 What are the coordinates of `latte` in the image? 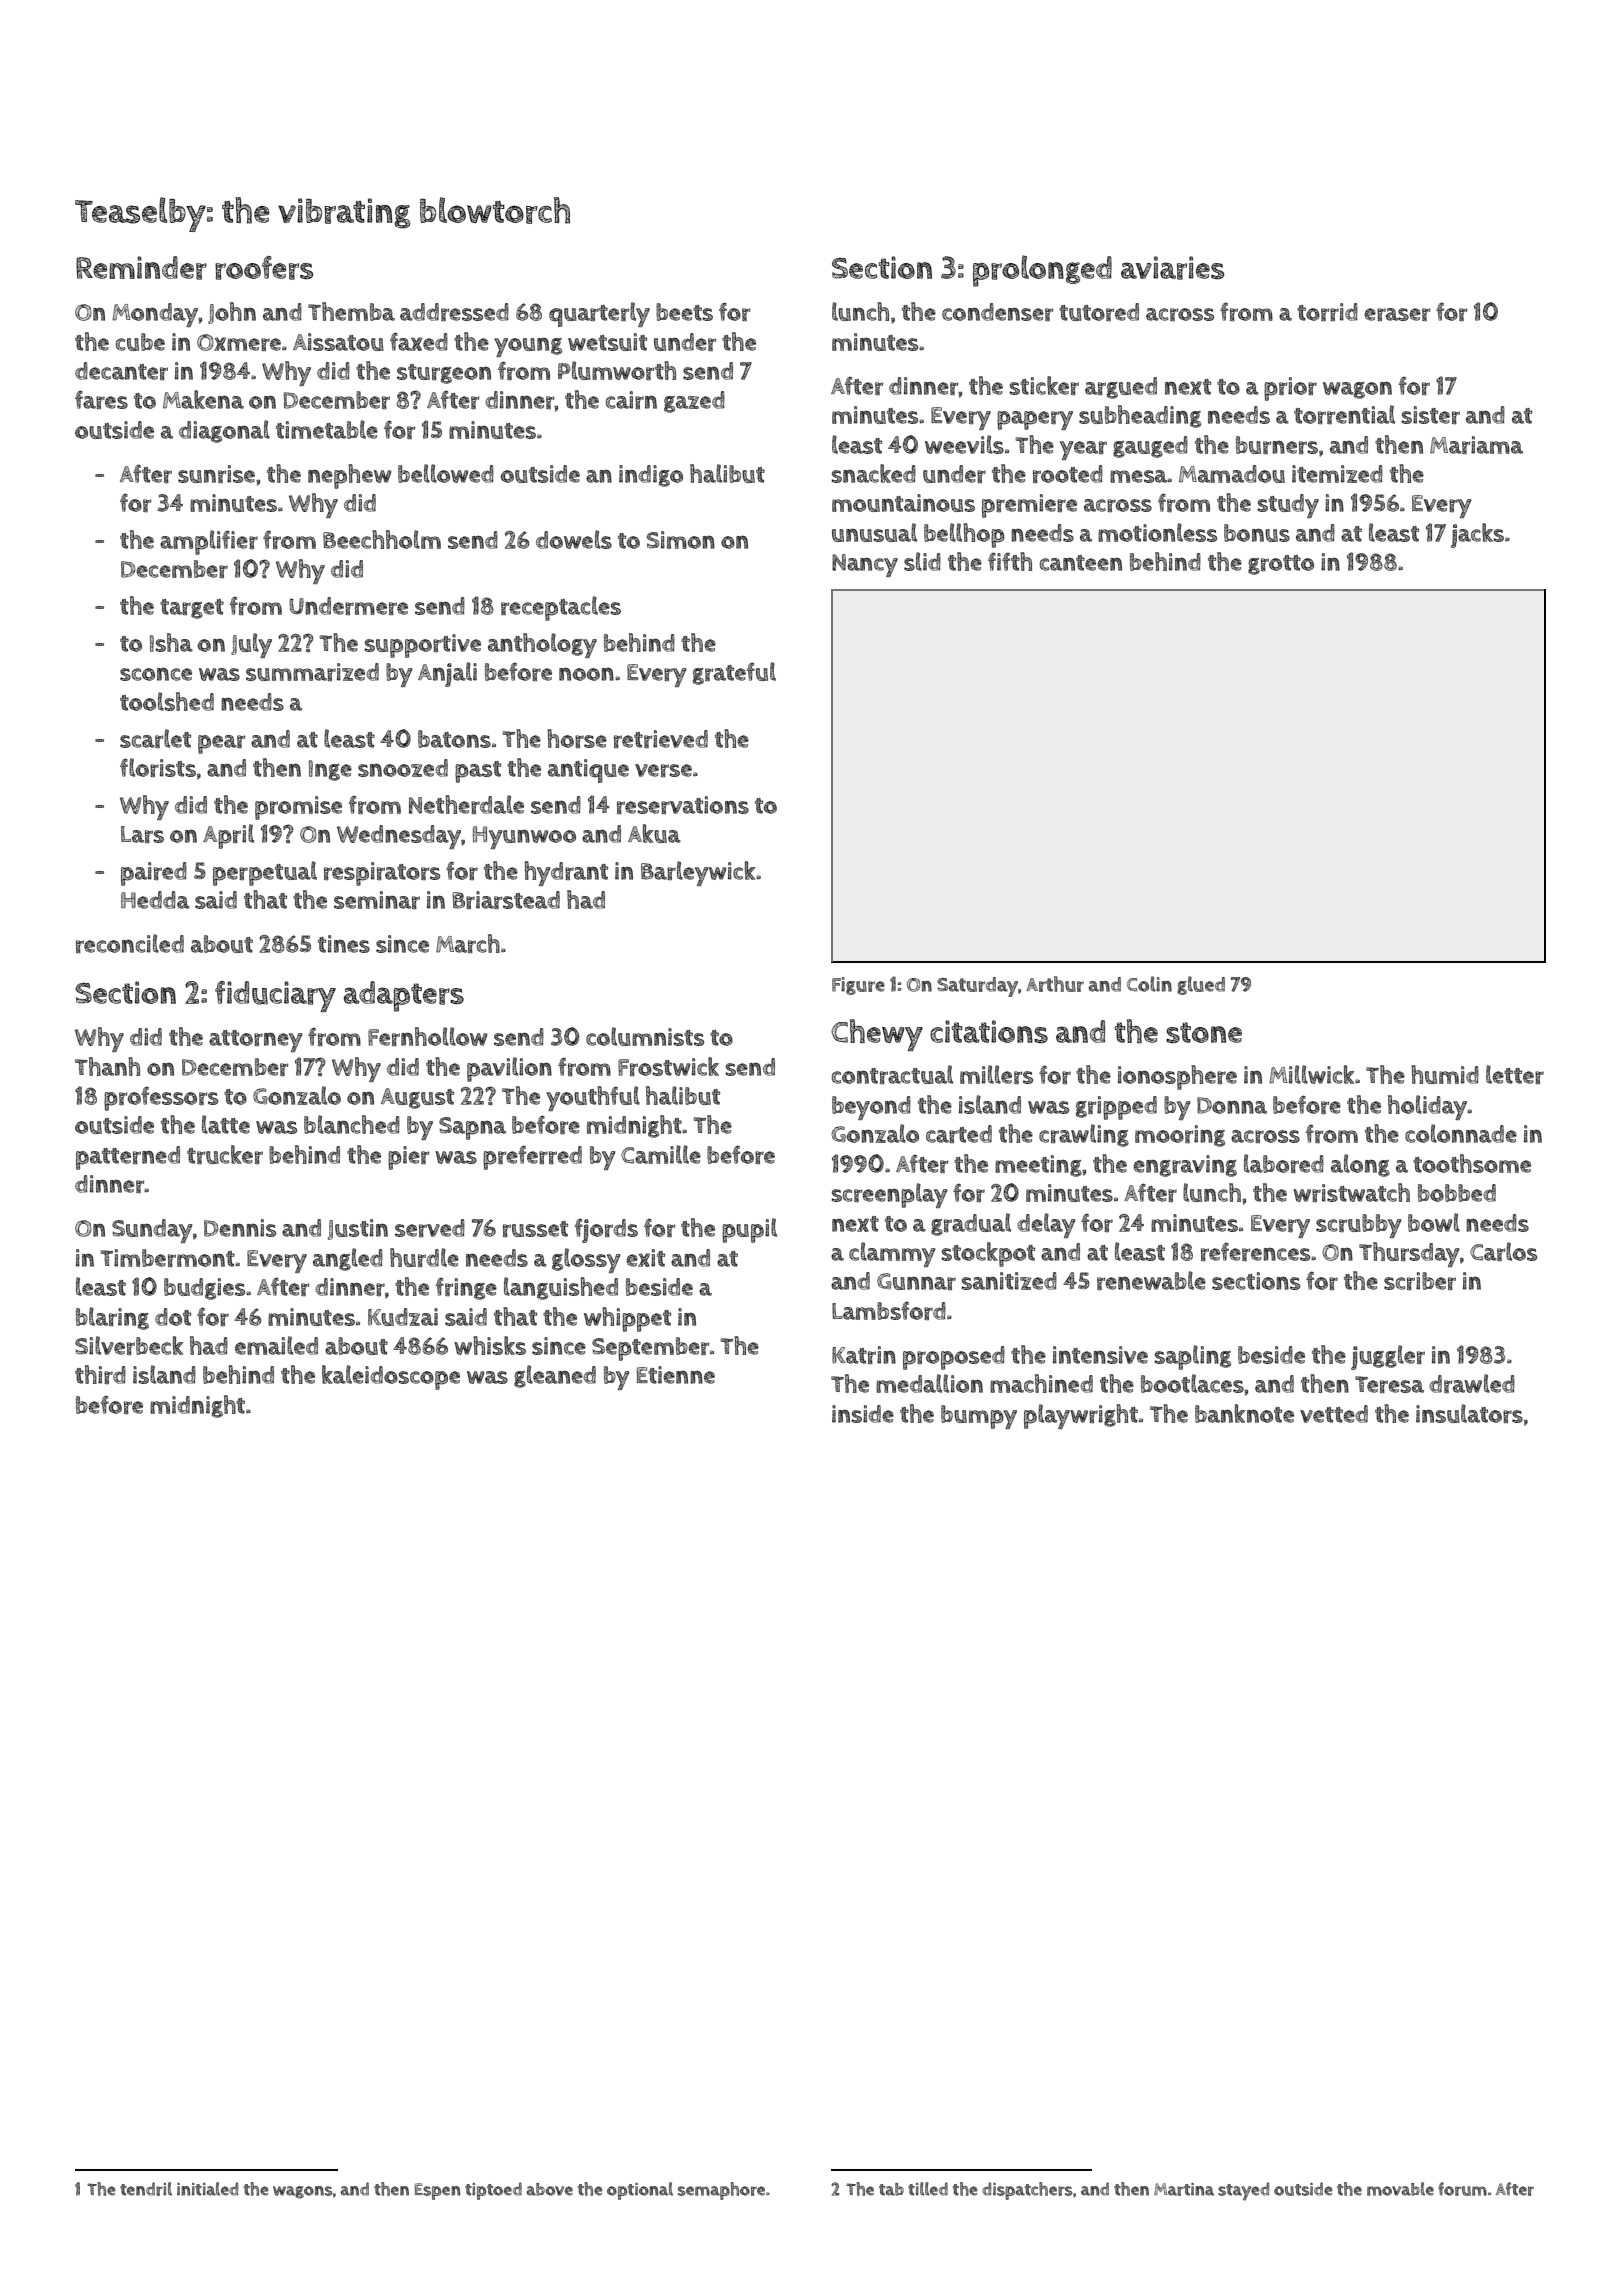 It's located at (226, 1124).
